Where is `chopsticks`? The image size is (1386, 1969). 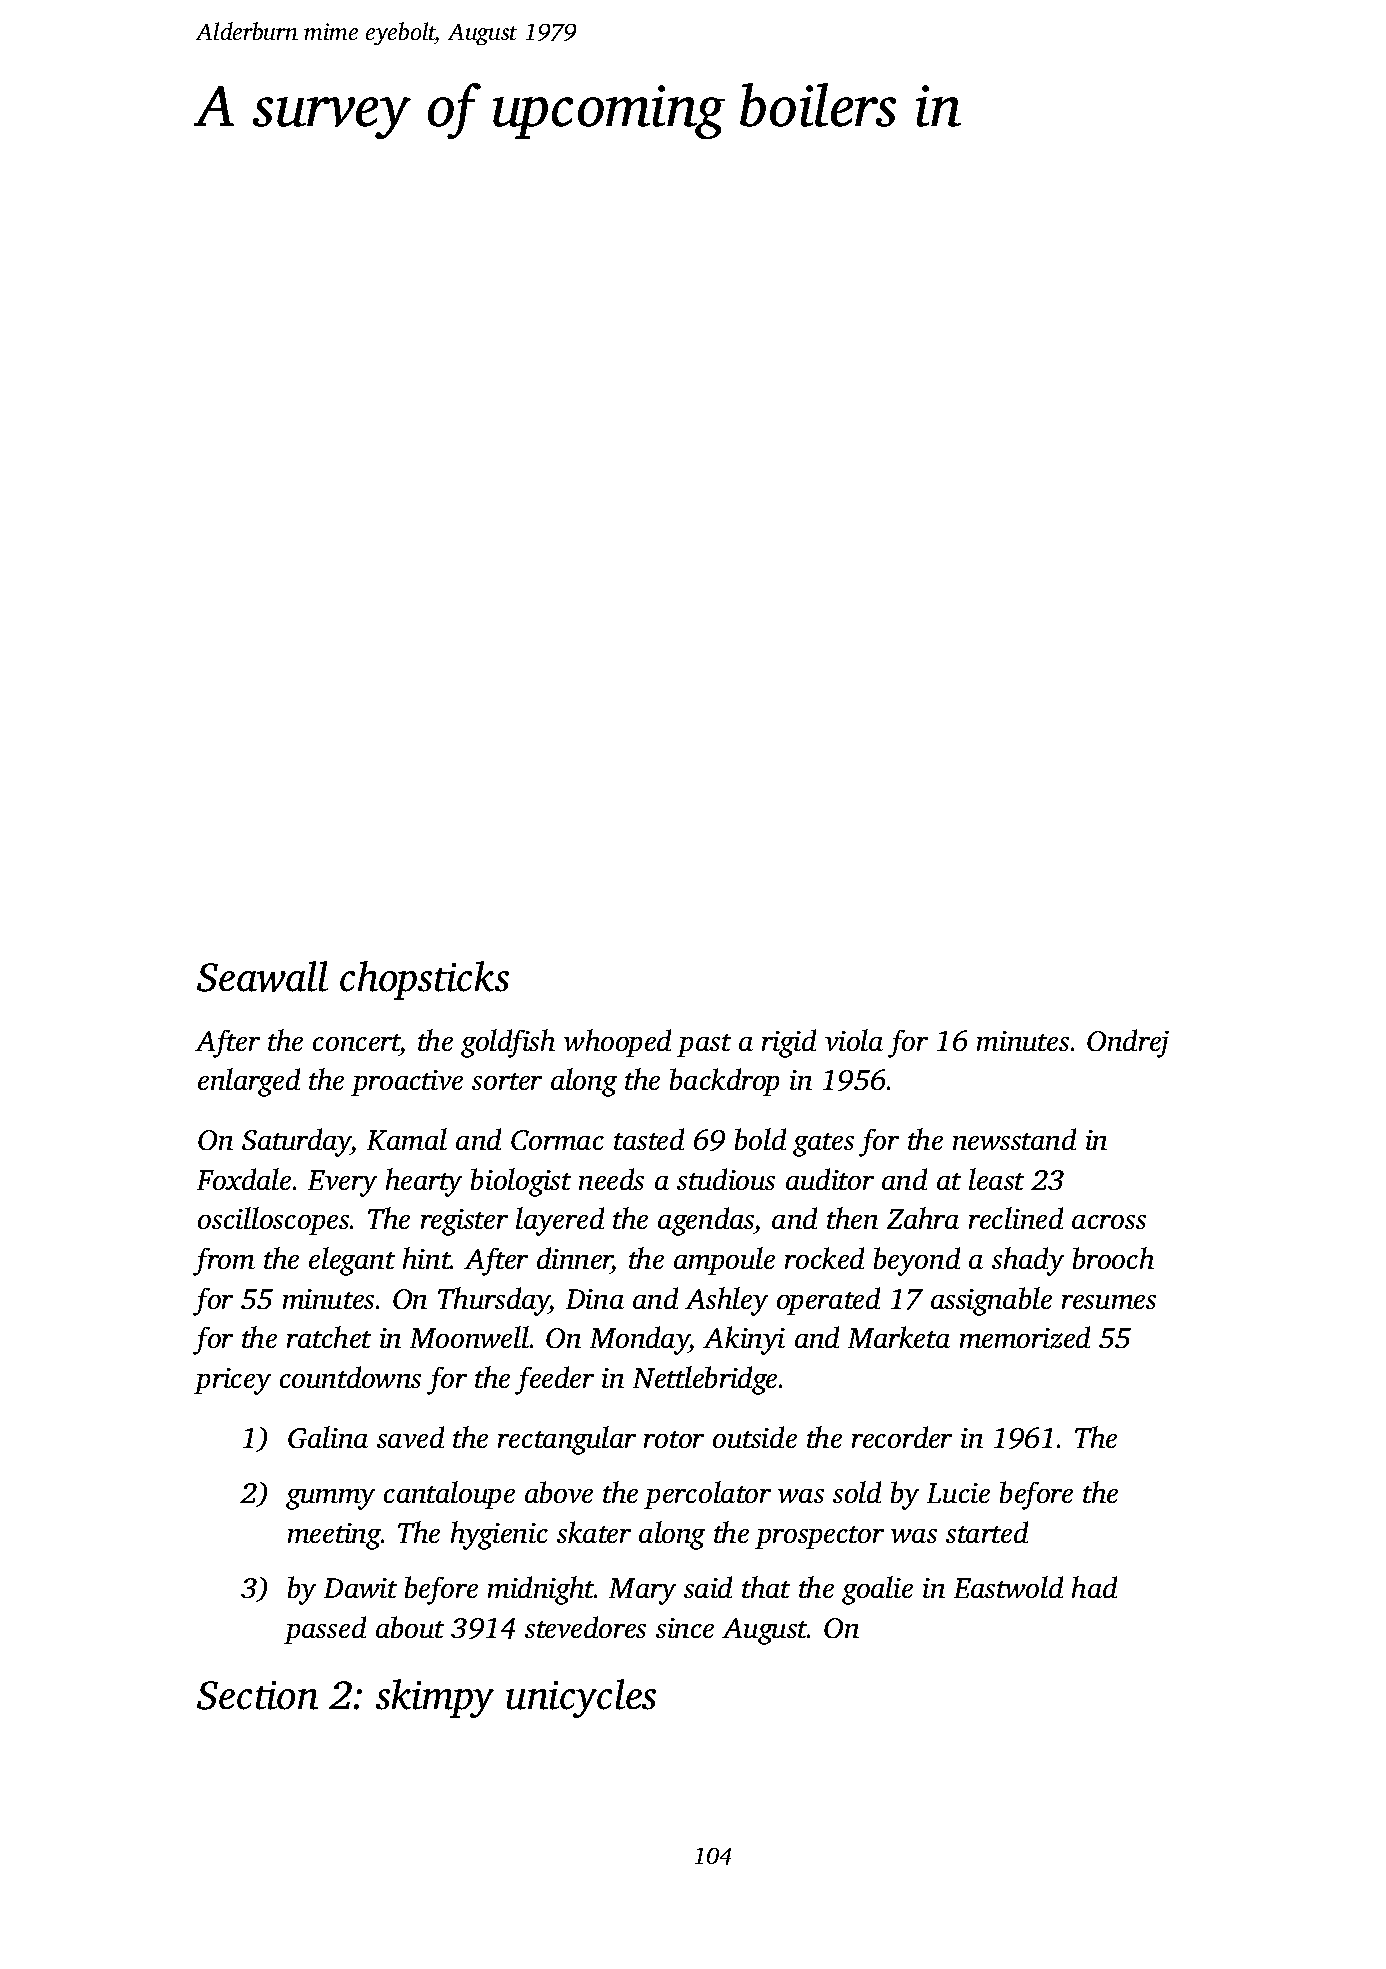 chopsticks is located at coordinates (424, 980).
